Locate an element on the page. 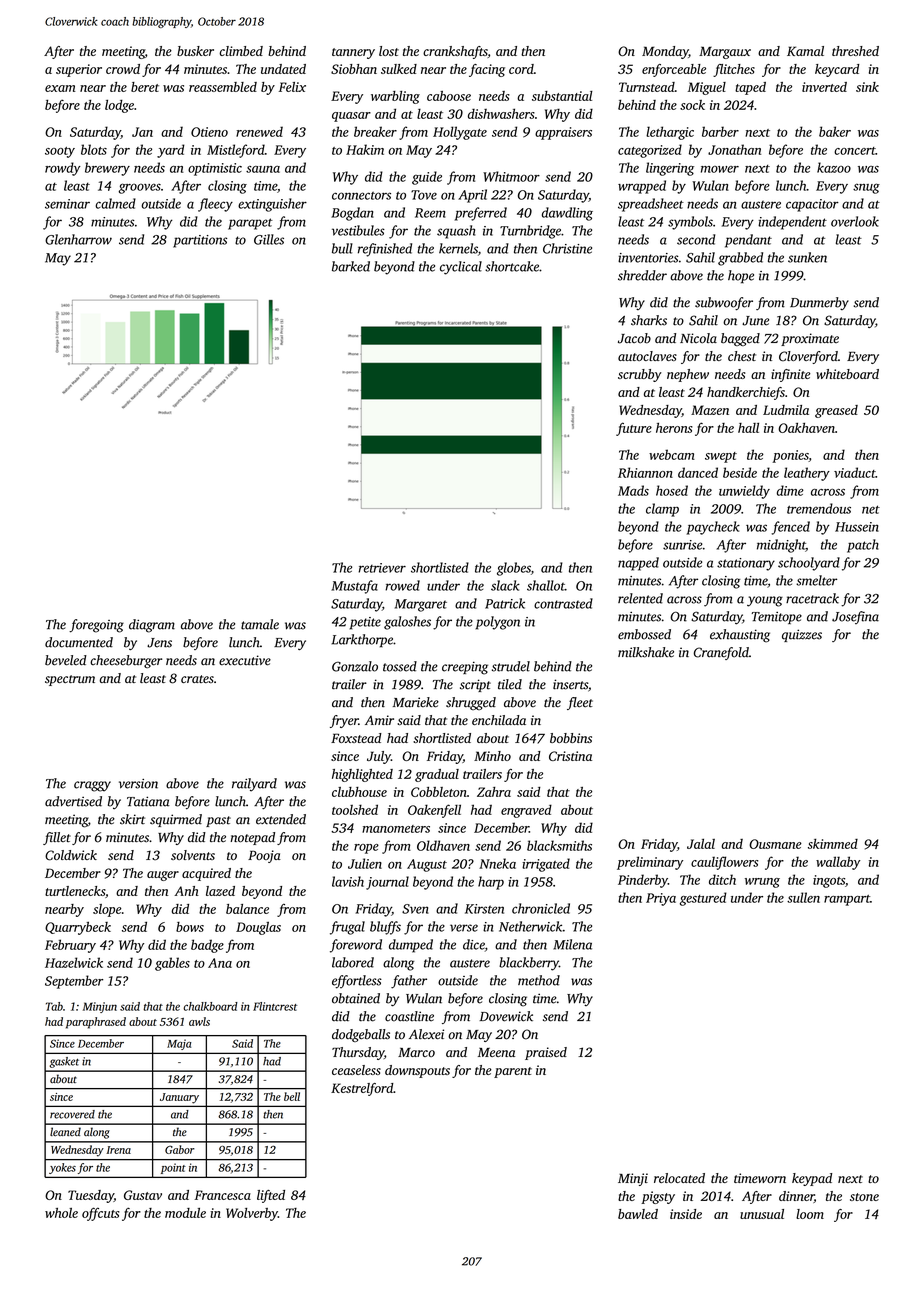 Image resolution: width=924 pixels, height=1308 pixels. Siobhan is located at coordinates (354, 69).
